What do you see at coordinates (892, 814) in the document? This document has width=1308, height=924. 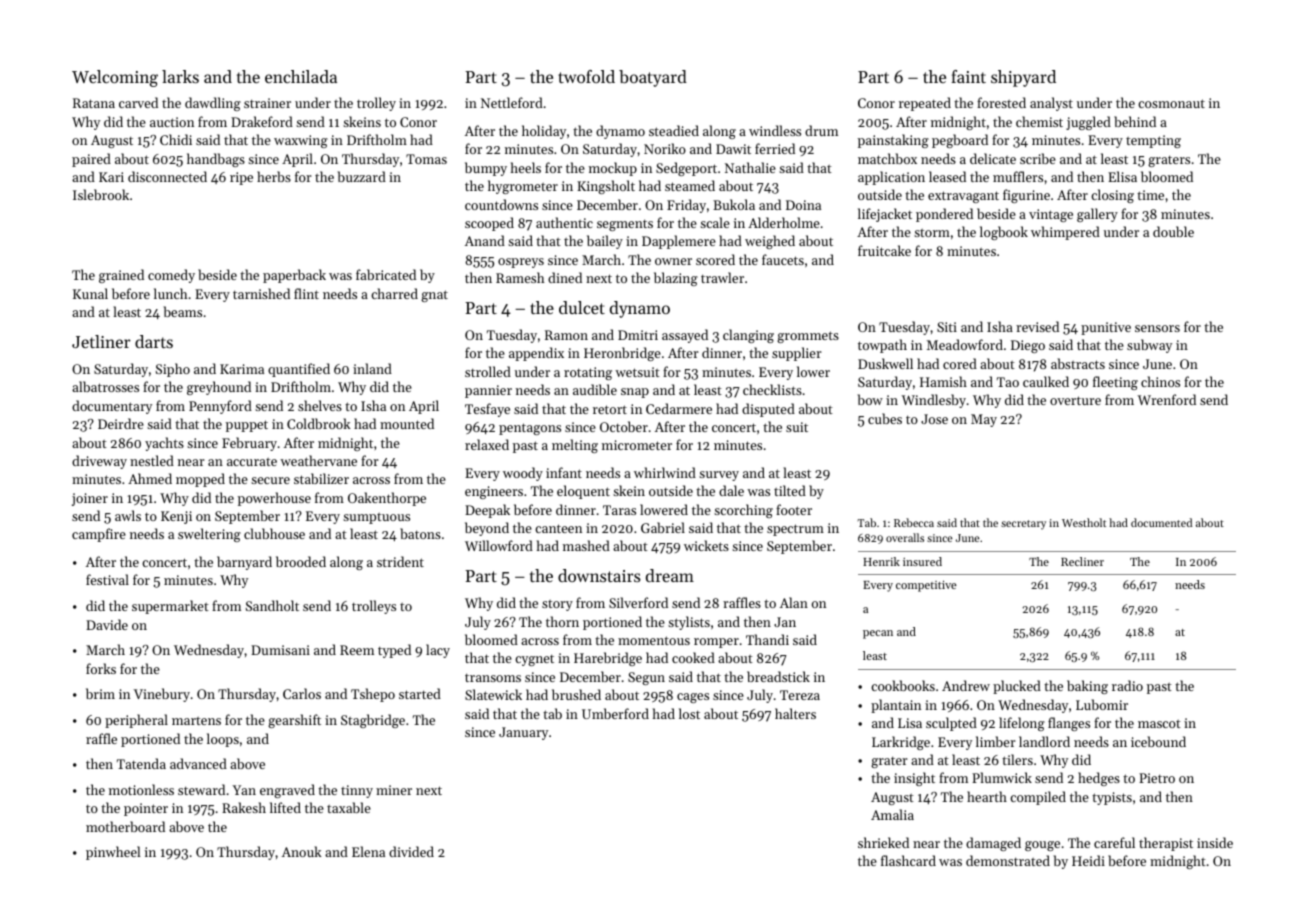 I see `Amalia` at bounding box center [892, 814].
